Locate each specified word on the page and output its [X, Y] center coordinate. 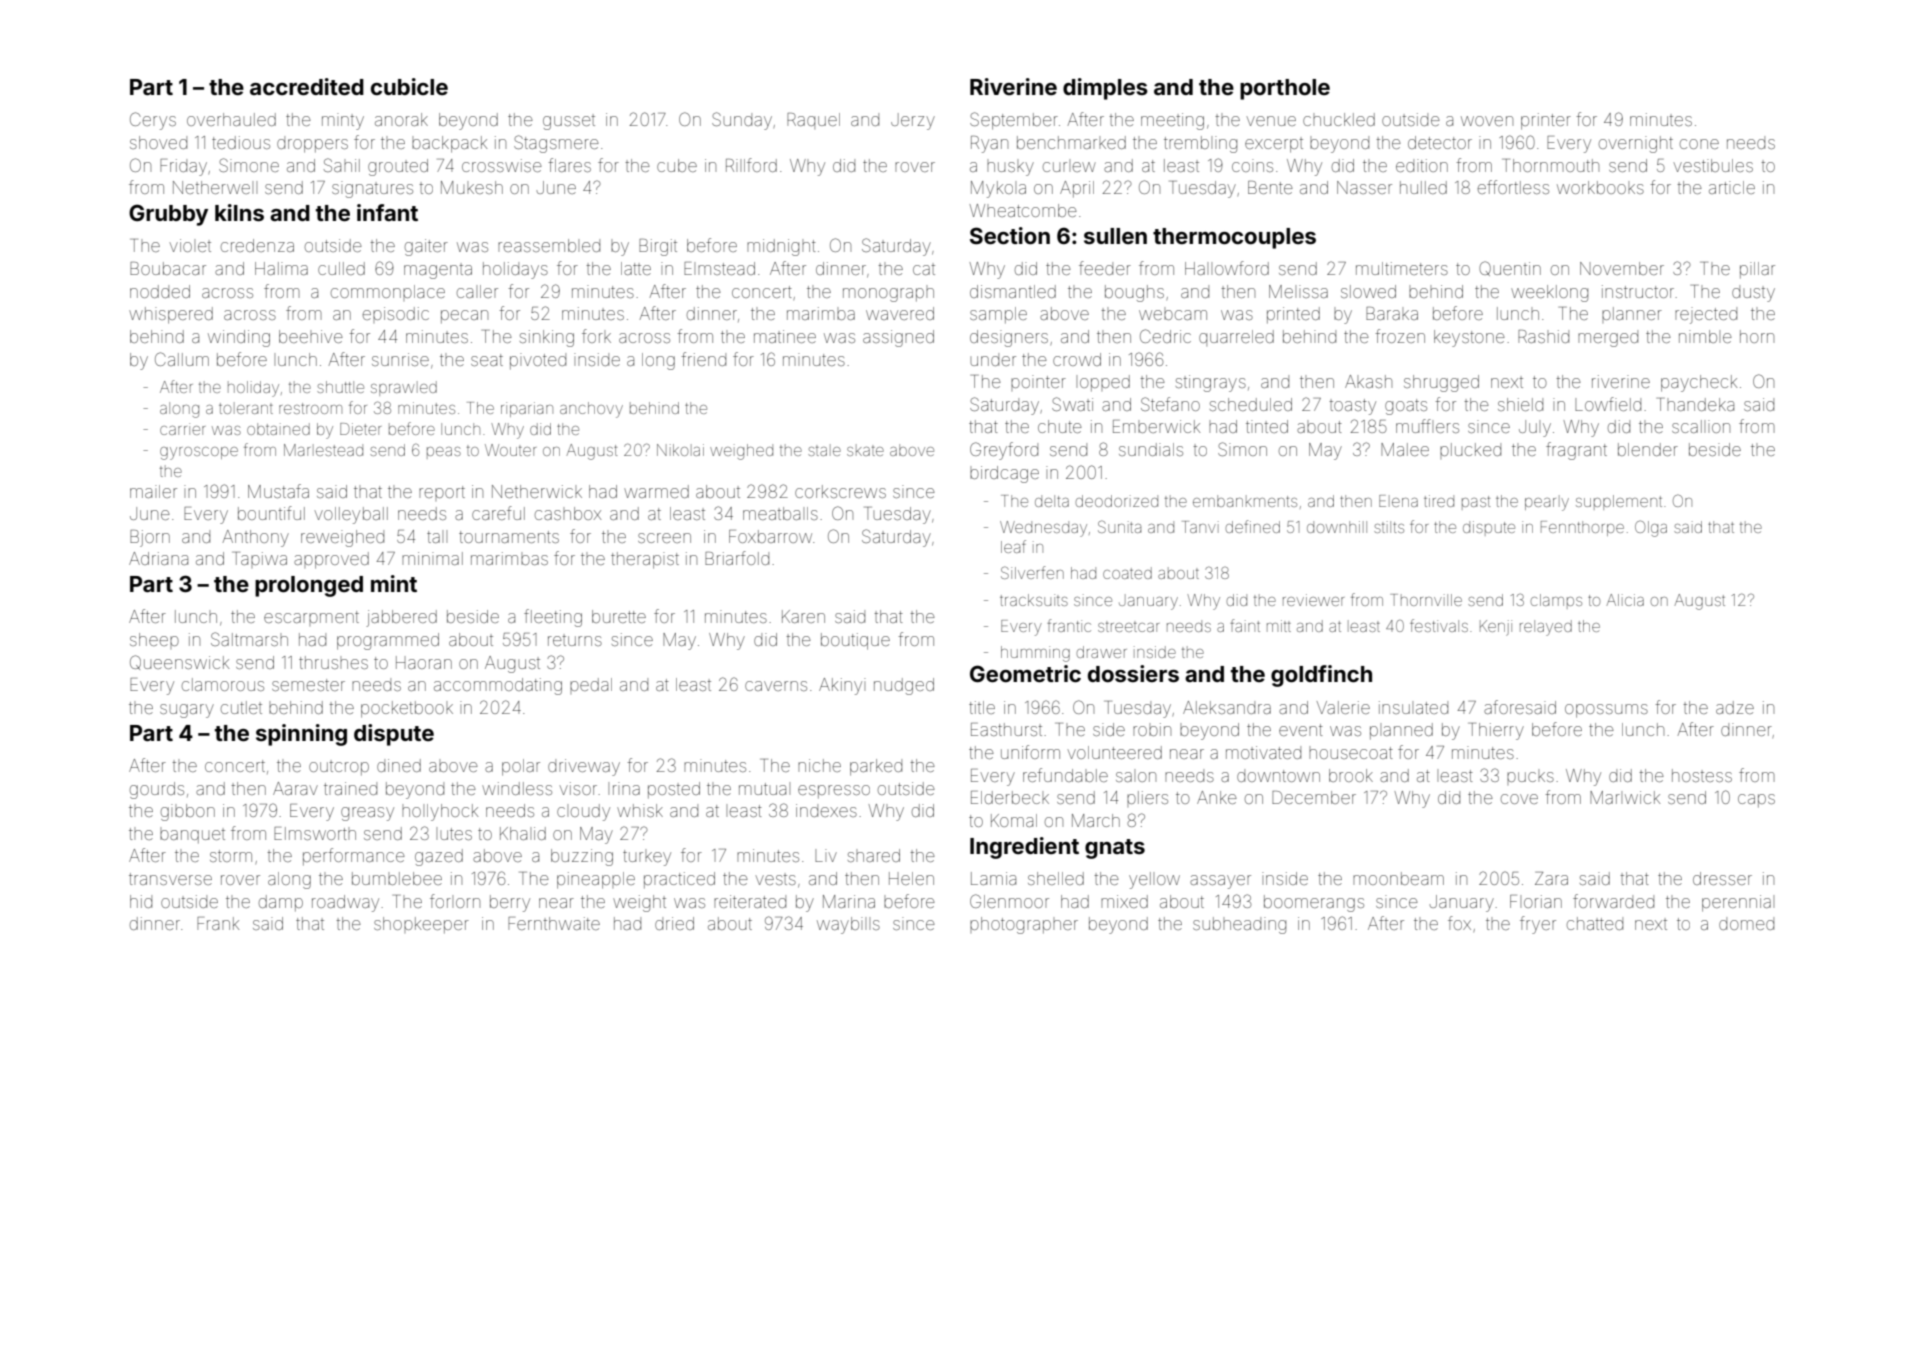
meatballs [780, 513]
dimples [1105, 89]
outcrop [339, 767]
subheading [1239, 925]
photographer [1024, 925]
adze [1735, 707]
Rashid [1543, 336]
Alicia [1625, 600]
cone [1699, 144]
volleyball [351, 515]
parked [876, 767]
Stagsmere [556, 144]
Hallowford [1227, 268]
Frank [218, 923]
